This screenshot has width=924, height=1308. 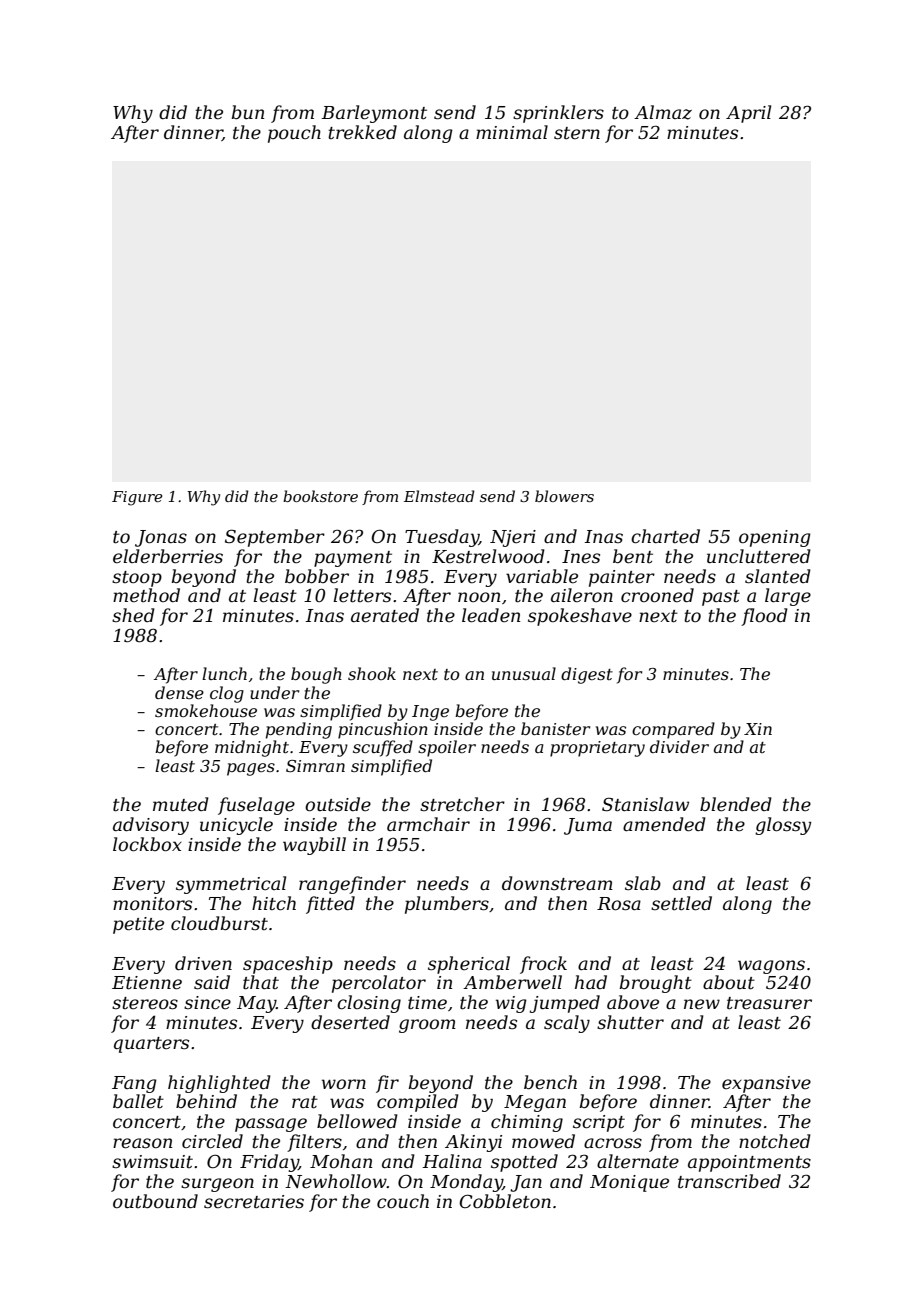 I want to click on minimal, so click(x=512, y=132).
